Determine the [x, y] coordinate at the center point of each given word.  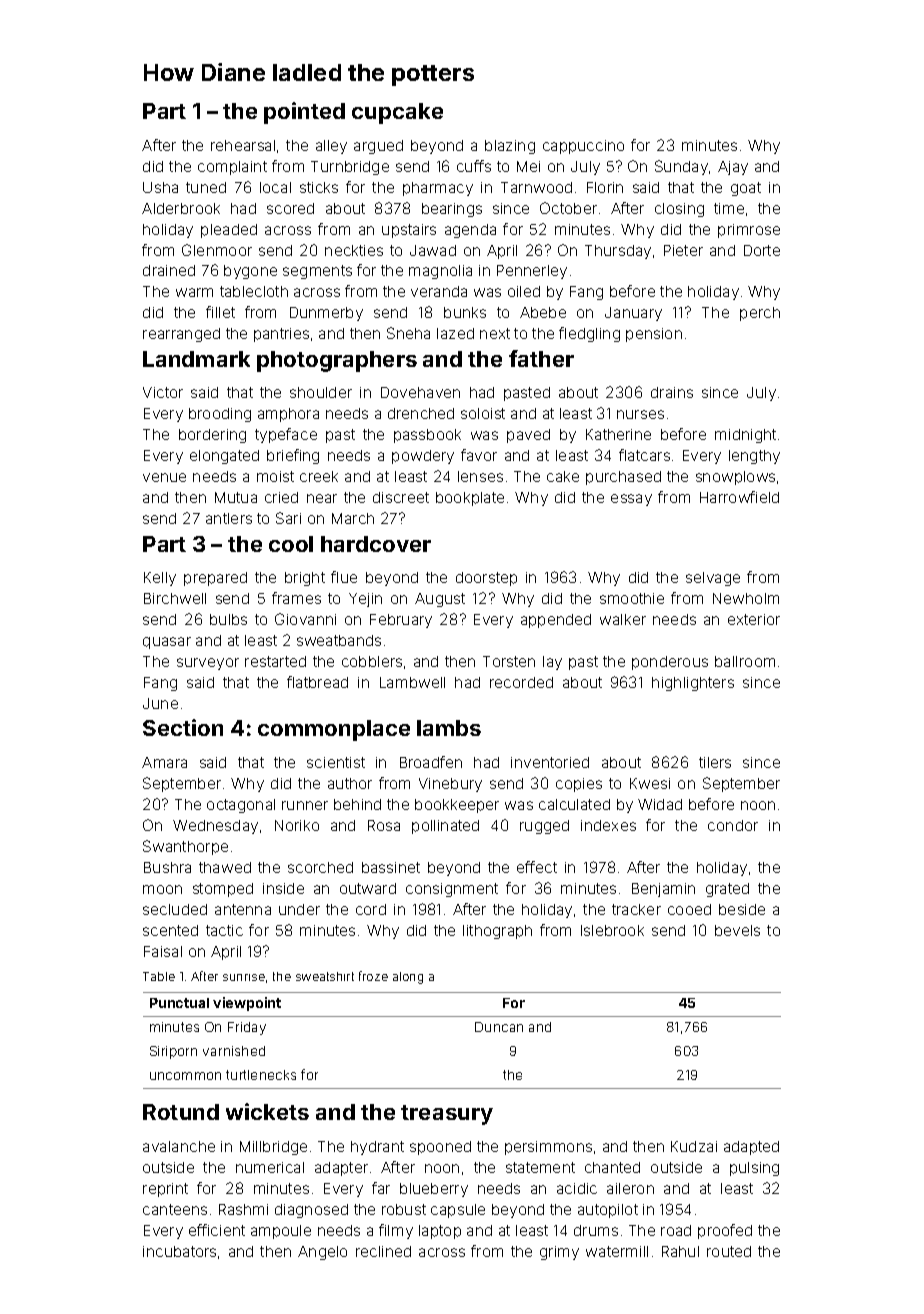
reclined [383, 1251]
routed [729, 1251]
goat [746, 189]
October [568, 208]
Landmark [196, 359]
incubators [179, 1251]
